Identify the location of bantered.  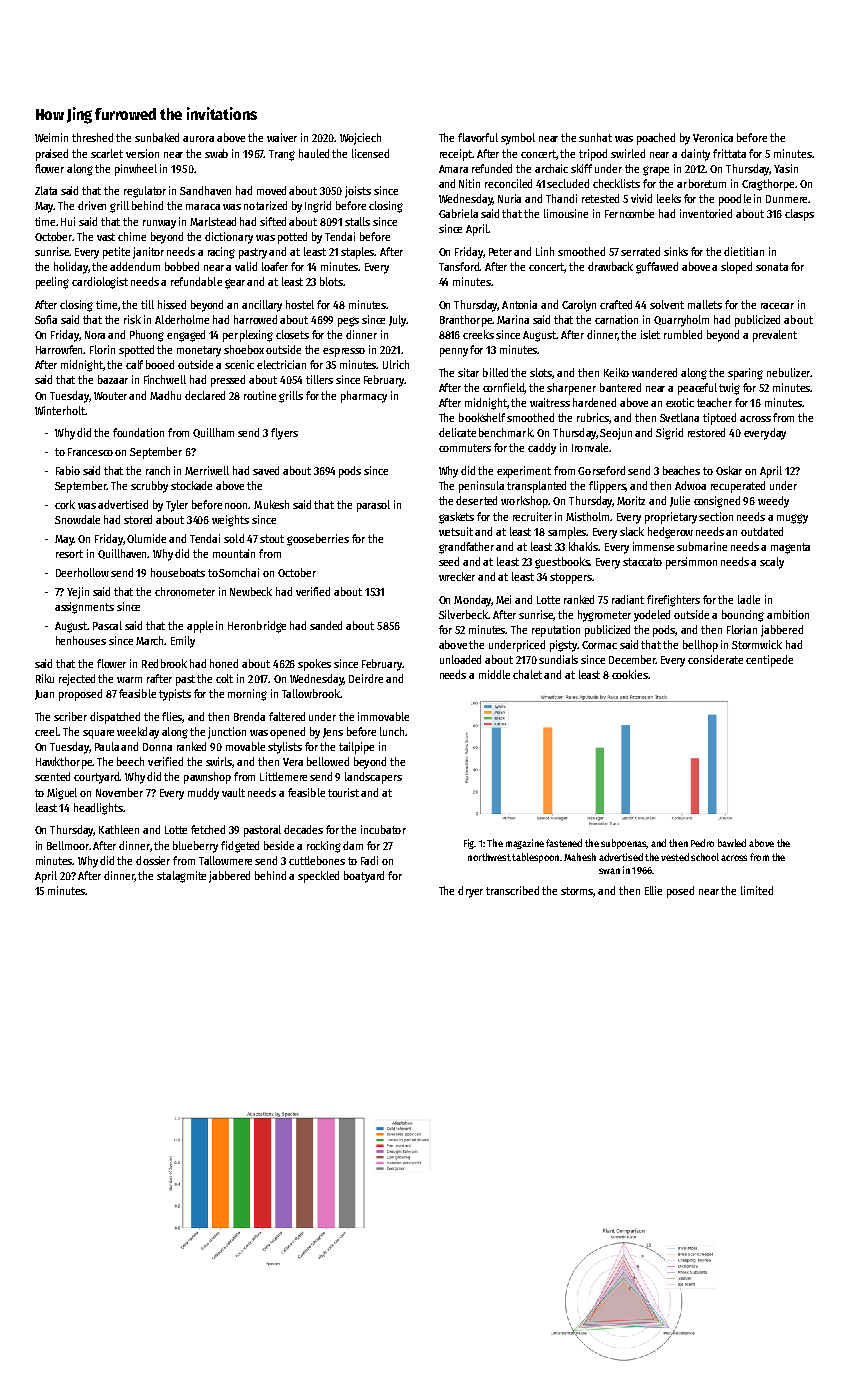
(620, 387).
